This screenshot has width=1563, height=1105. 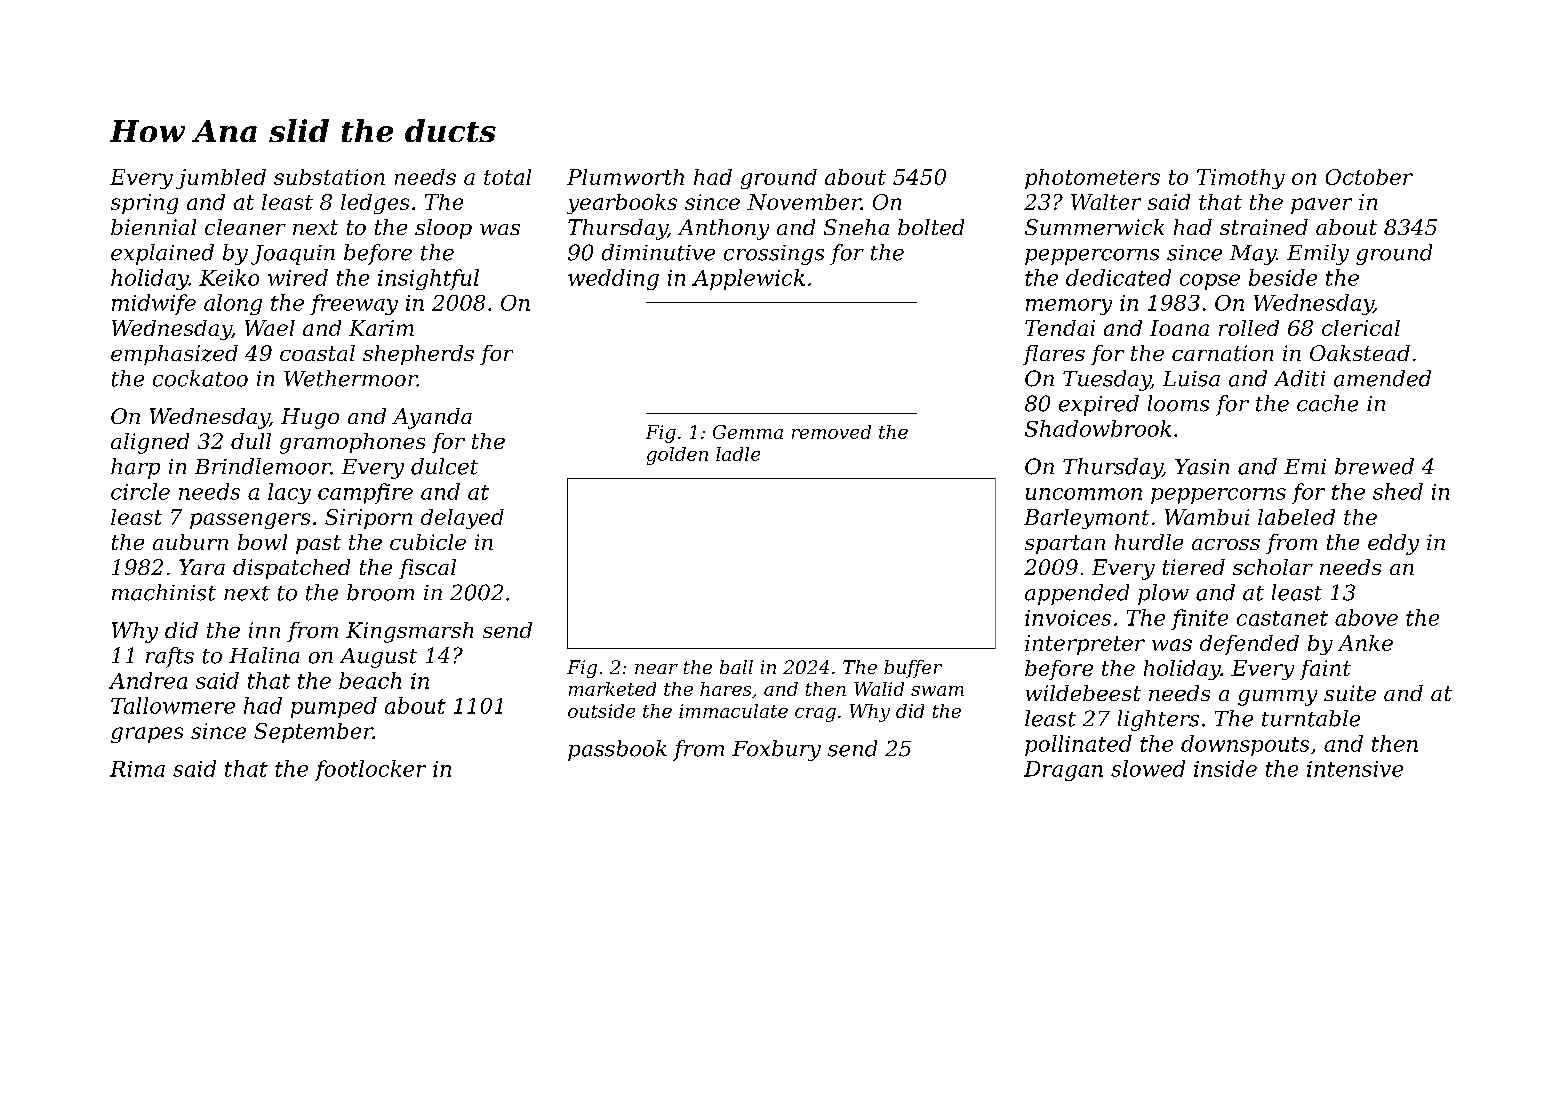 I want to click on Foxbury, so click(x=776, y=750).
